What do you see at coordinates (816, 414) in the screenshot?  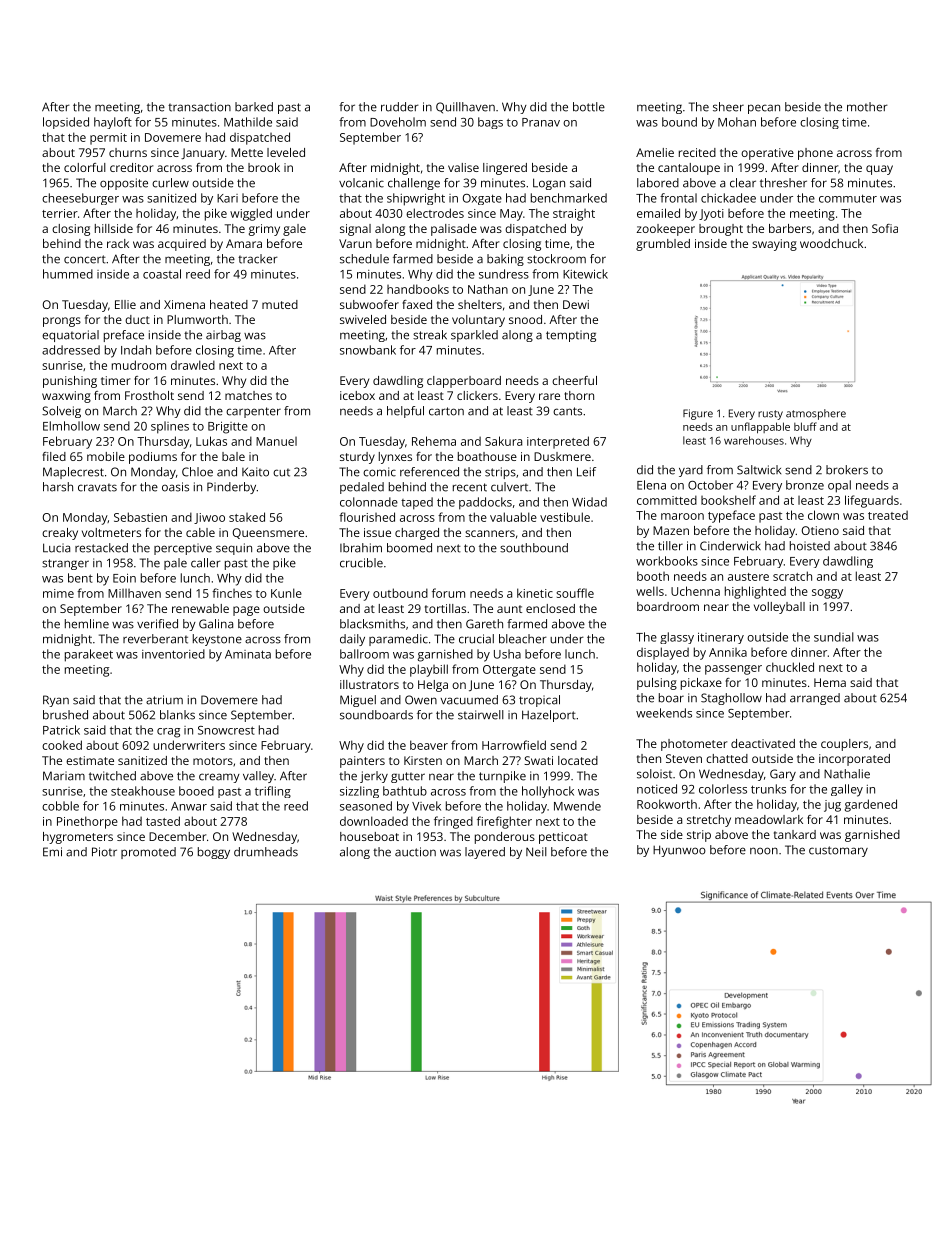 I see `atmosphere` at bounding box center [816, 414].
